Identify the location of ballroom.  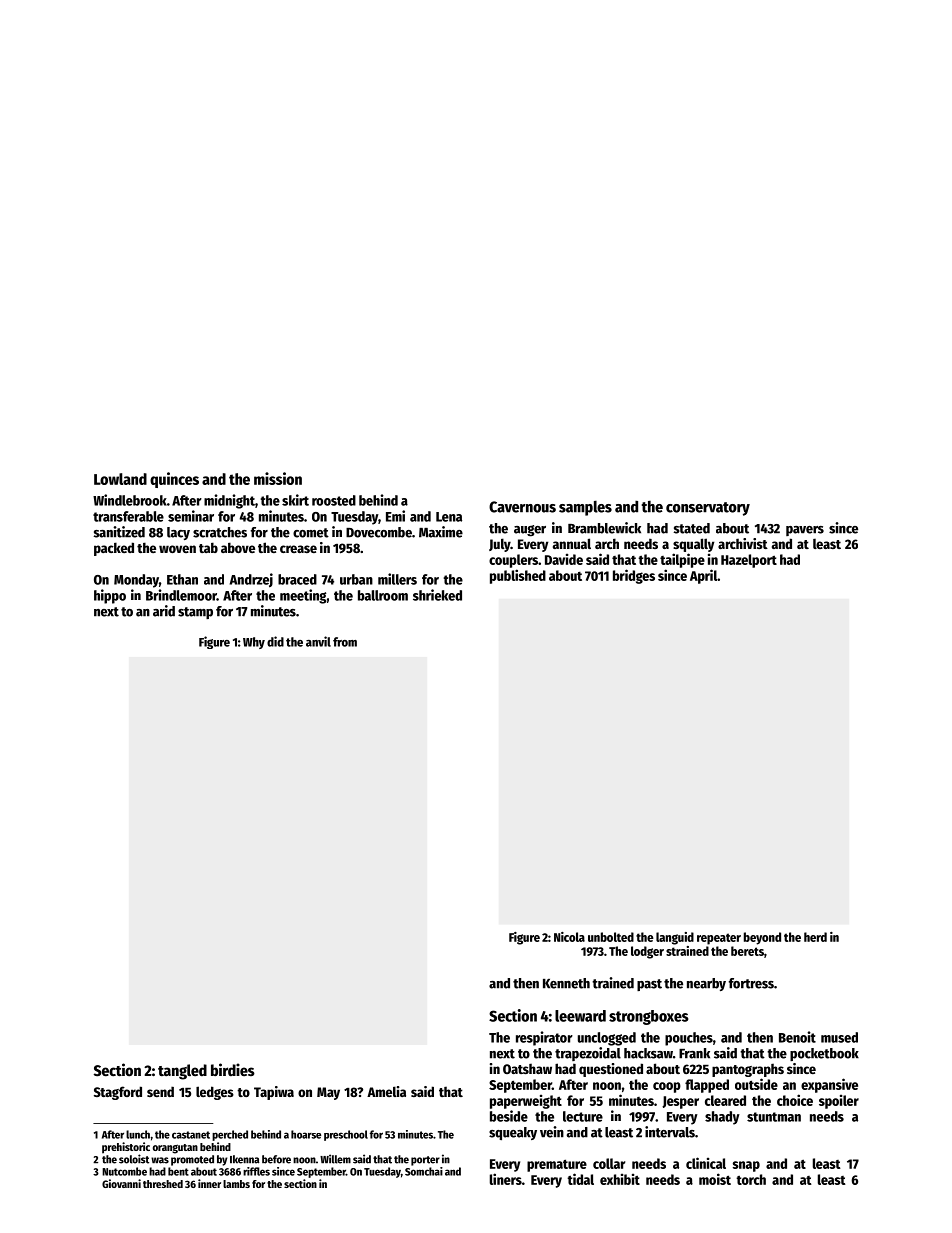
(383, 595).
